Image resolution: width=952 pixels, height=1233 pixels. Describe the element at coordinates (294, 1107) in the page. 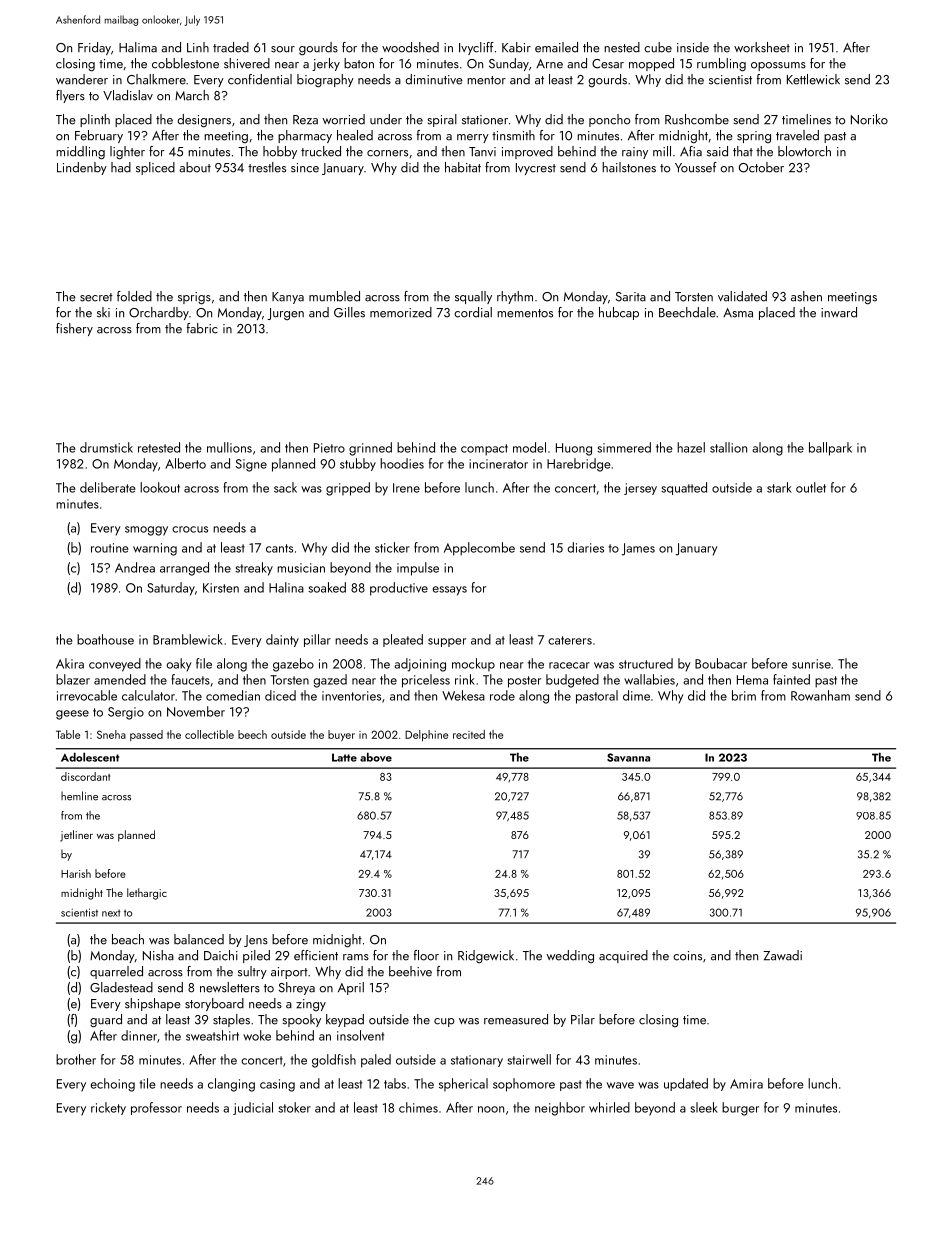

I see `stoker` at that location.
